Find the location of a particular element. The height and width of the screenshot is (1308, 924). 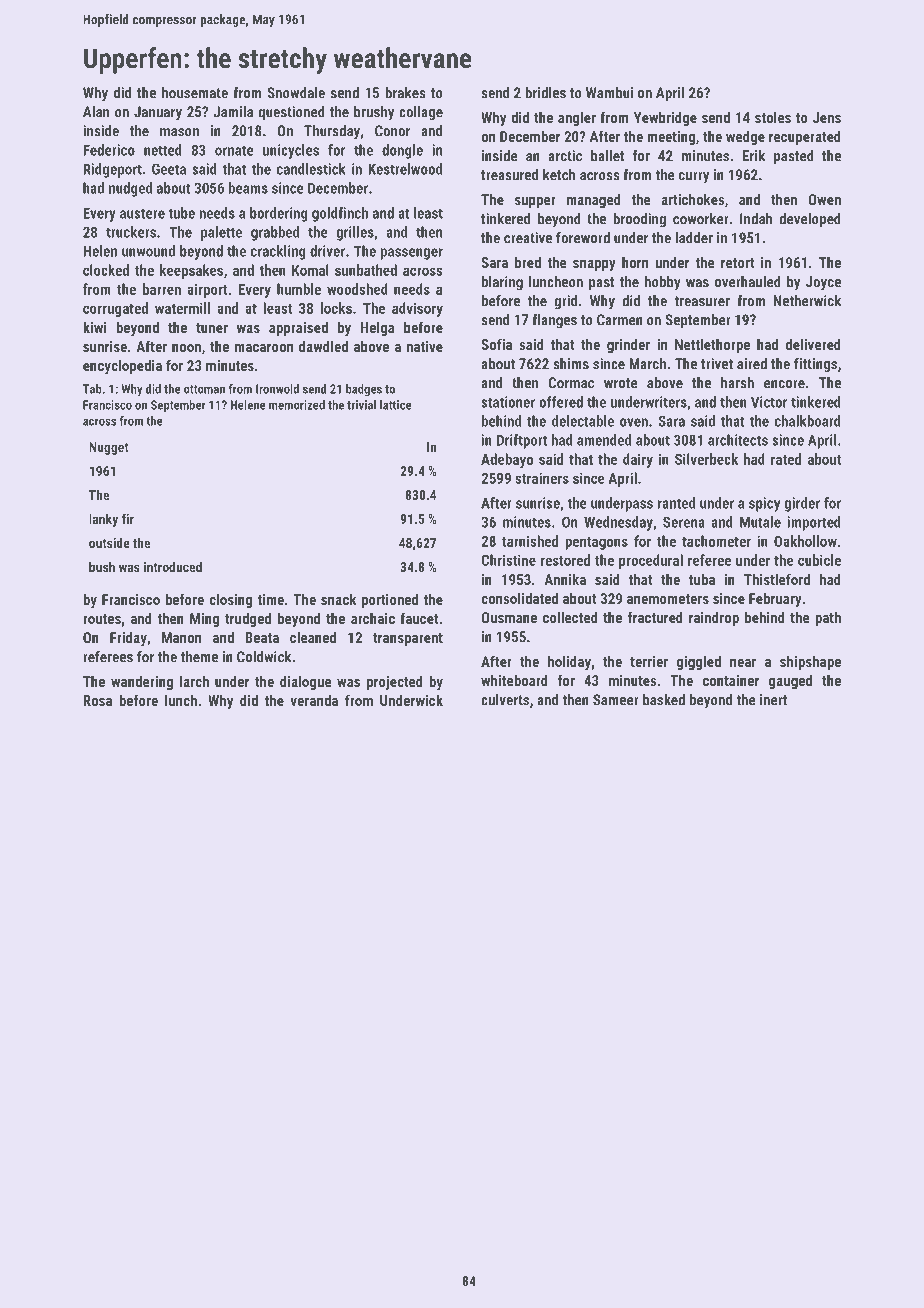

treasurer is located at coordinates (702, 301).
